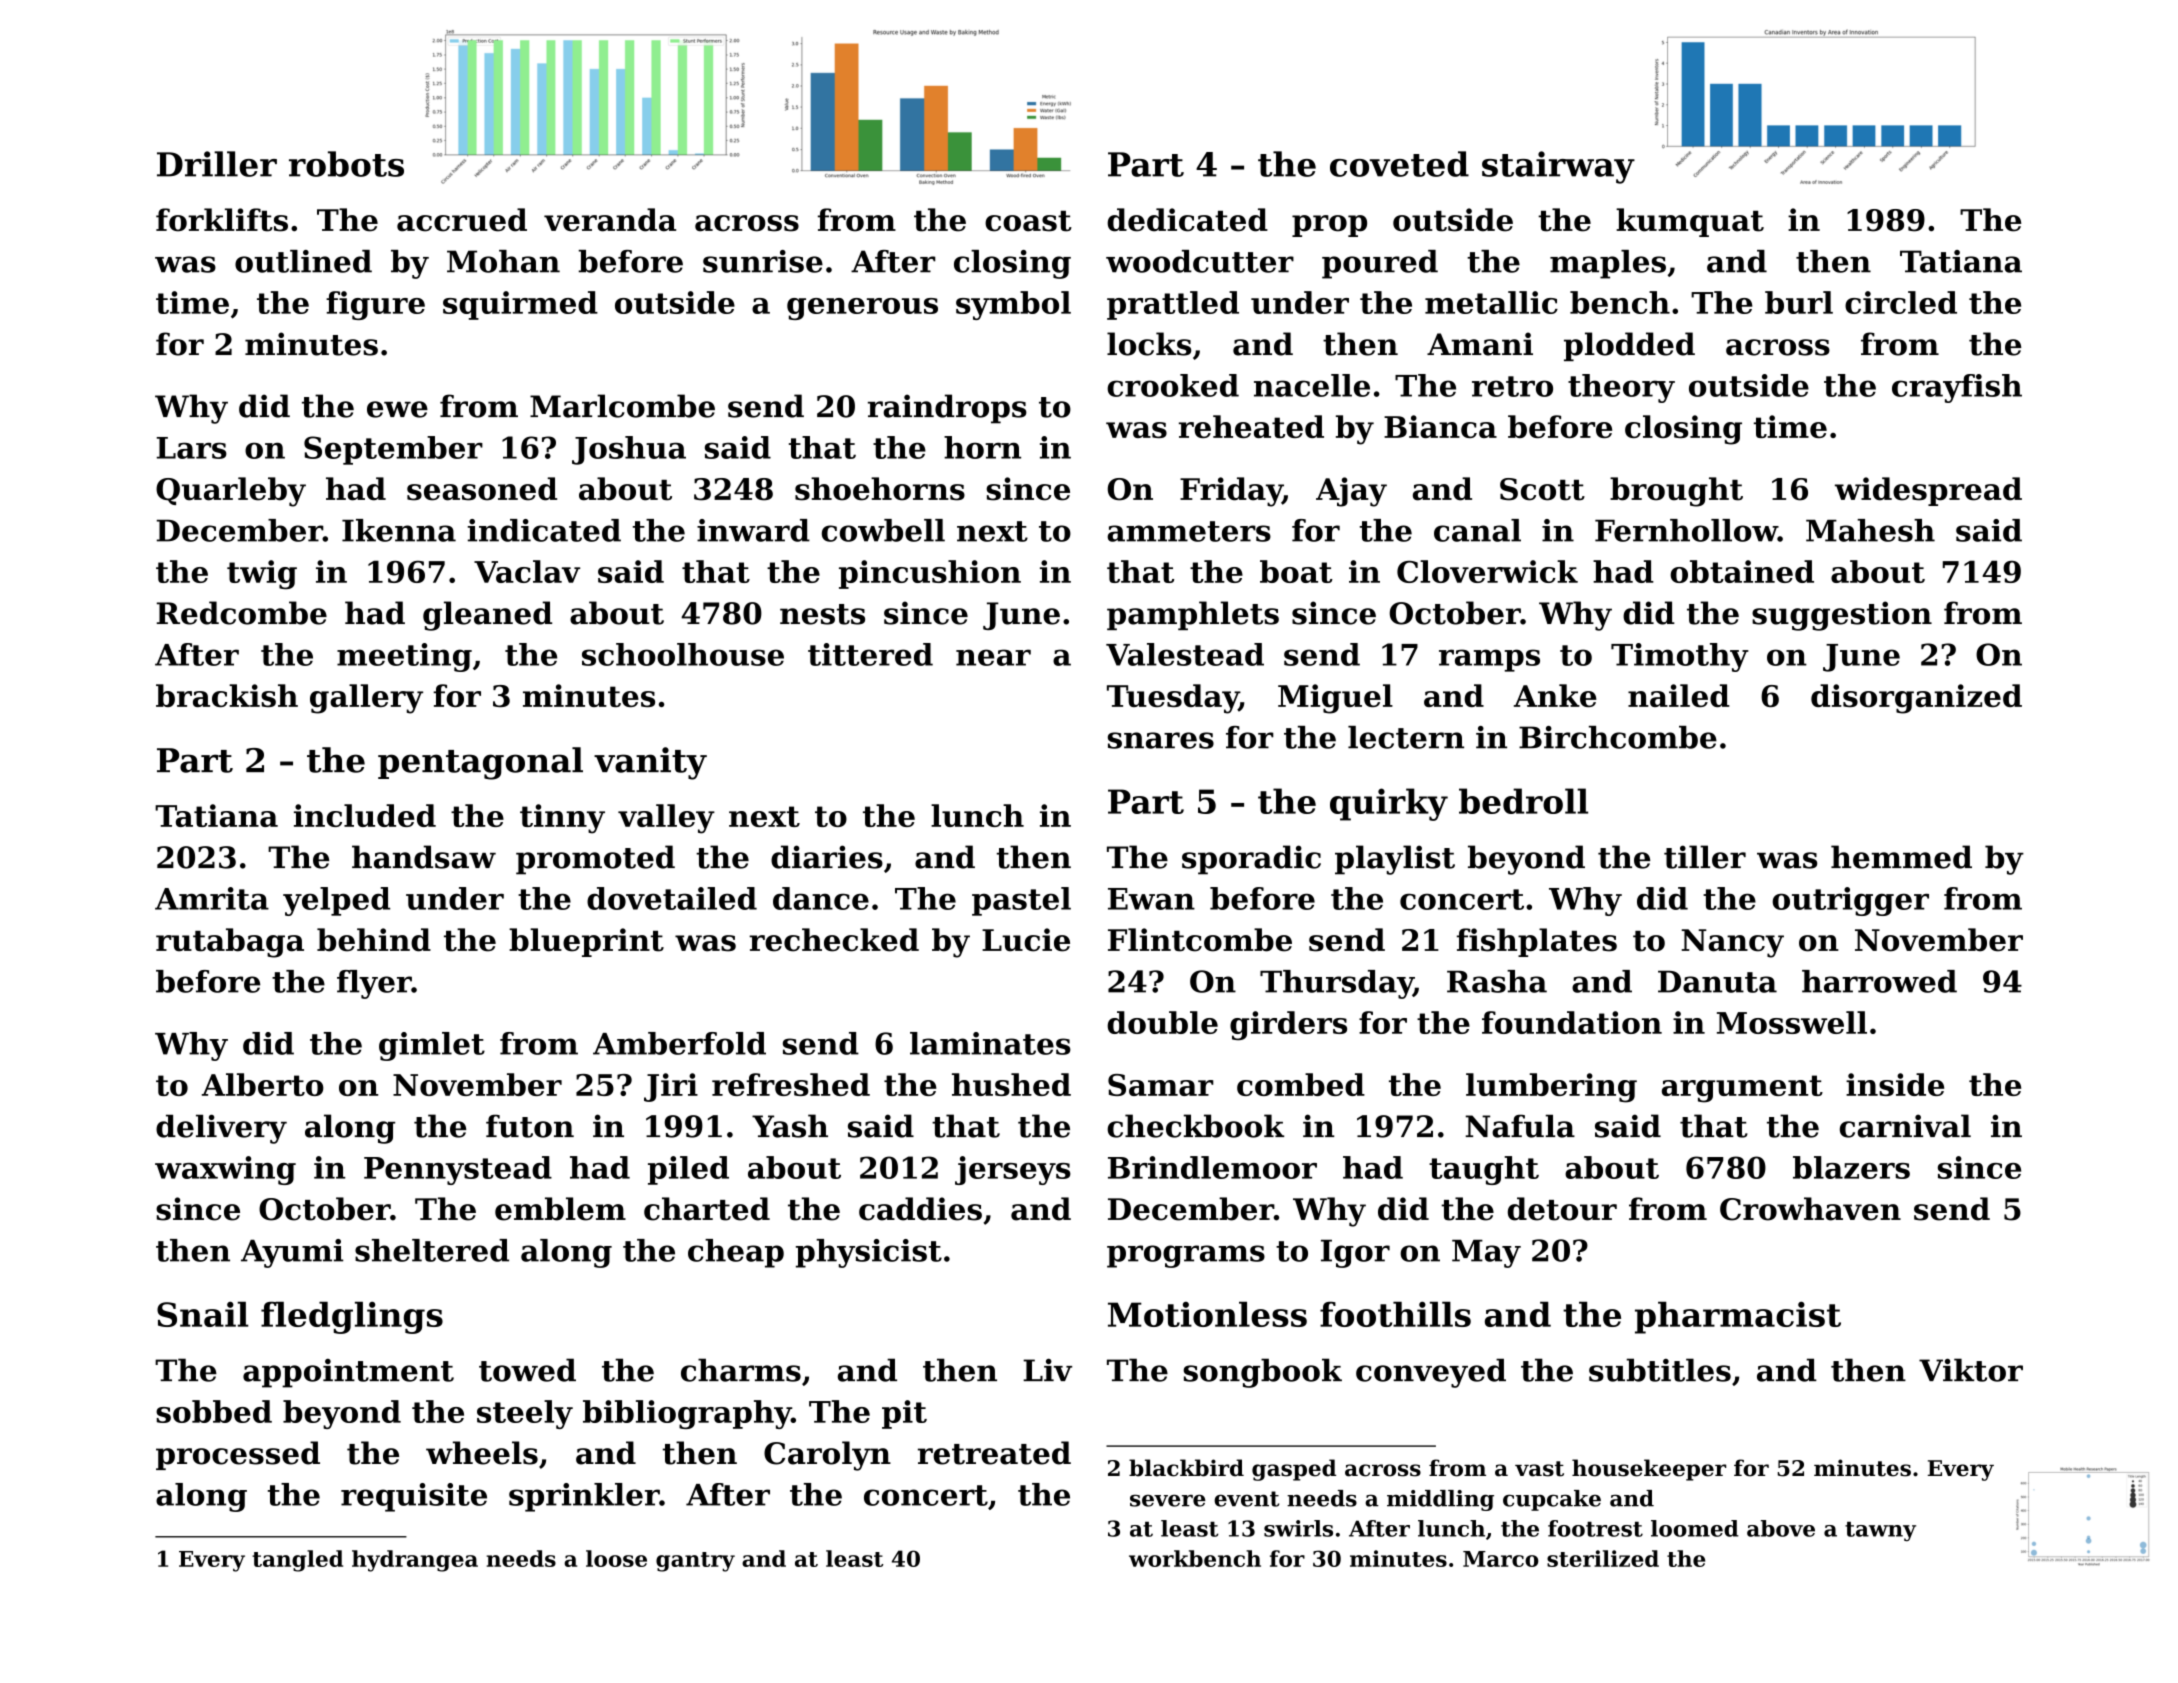 Image resolution: width=2178 pixels, height=1683 pixels. I want to click on gleaned, so click(487, 616).
